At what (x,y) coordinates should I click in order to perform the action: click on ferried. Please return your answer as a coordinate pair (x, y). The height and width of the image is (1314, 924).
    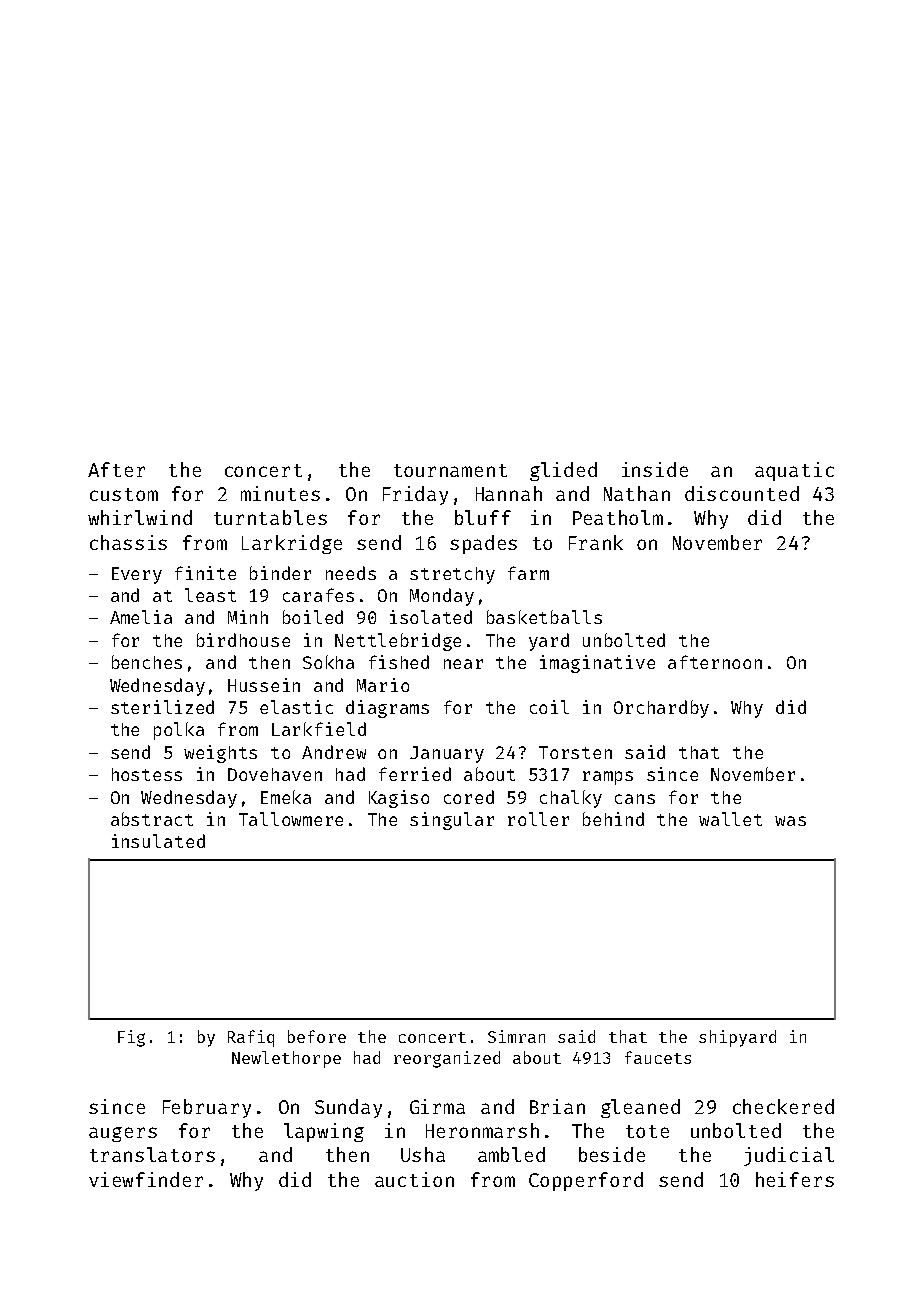
    Looking at the image, I should click on (415, 774).
